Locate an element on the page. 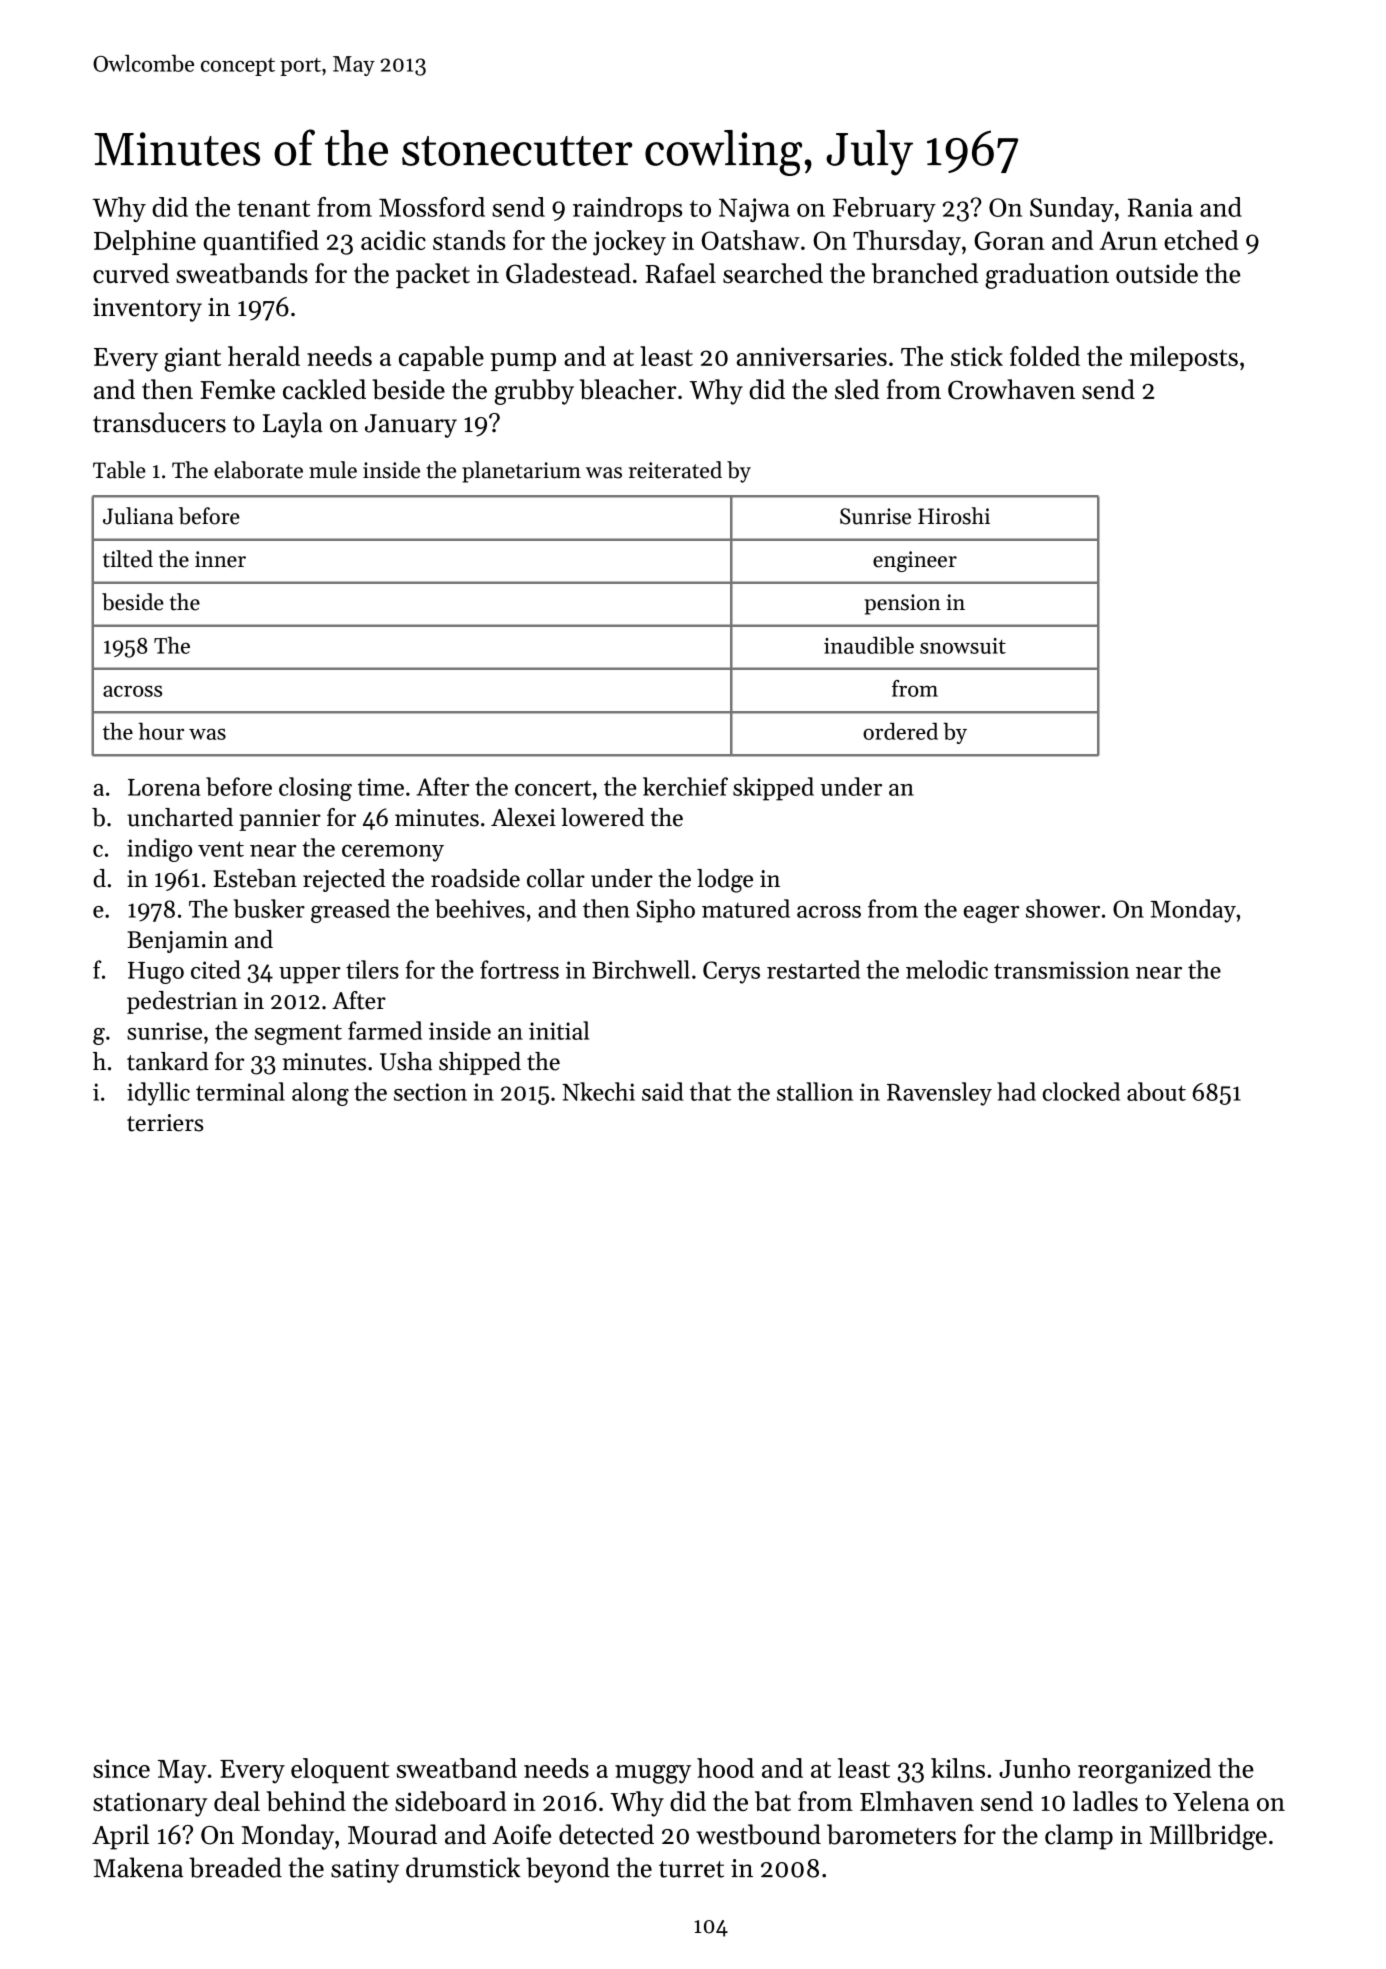 This page has width=1386, height=1969. detected is located at coordinates (606, 1834).
